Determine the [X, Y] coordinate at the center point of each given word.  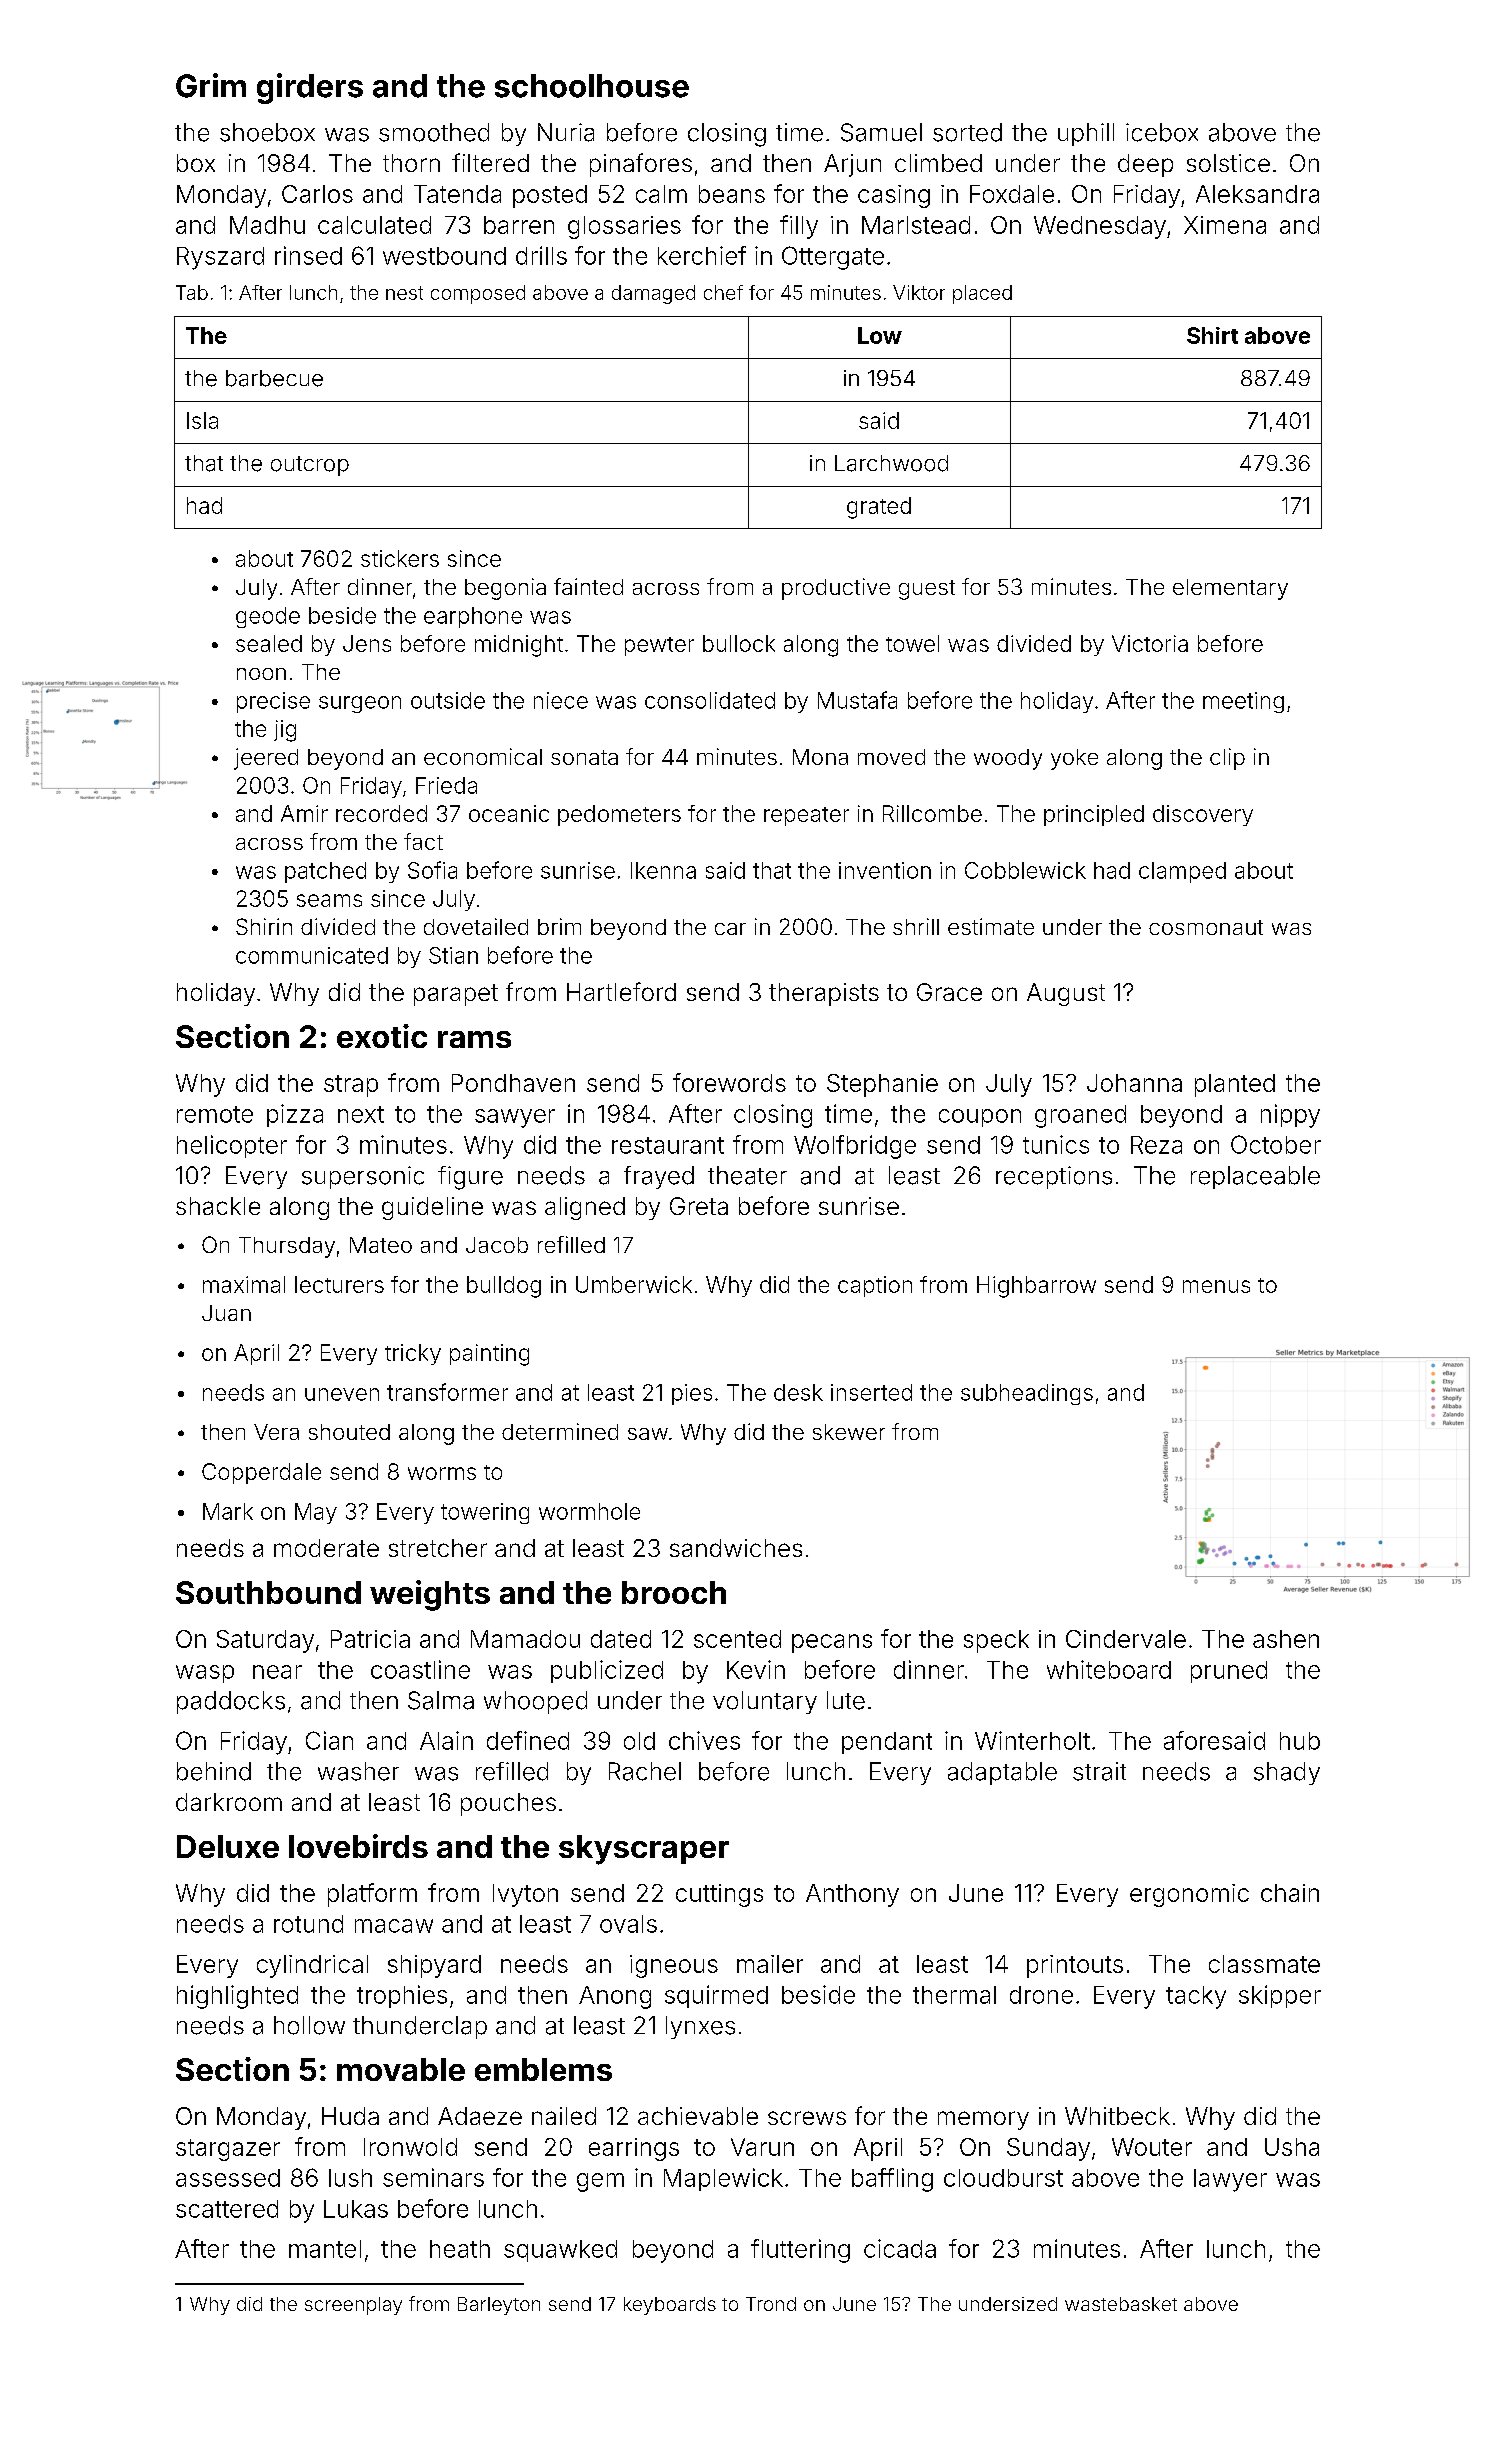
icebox [1162, 132]
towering [485, 1513]
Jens [367, 643]
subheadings [1027, 1394]
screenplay [353, 2306]
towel [912, 643]
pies [692, 1394]
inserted [871, 1392]
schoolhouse [592, 86]
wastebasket [1121, 2304]
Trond [771, 2304]
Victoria [1150, 643]
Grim [211, 85]
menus [1216, 1286]
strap [351, 1086]
